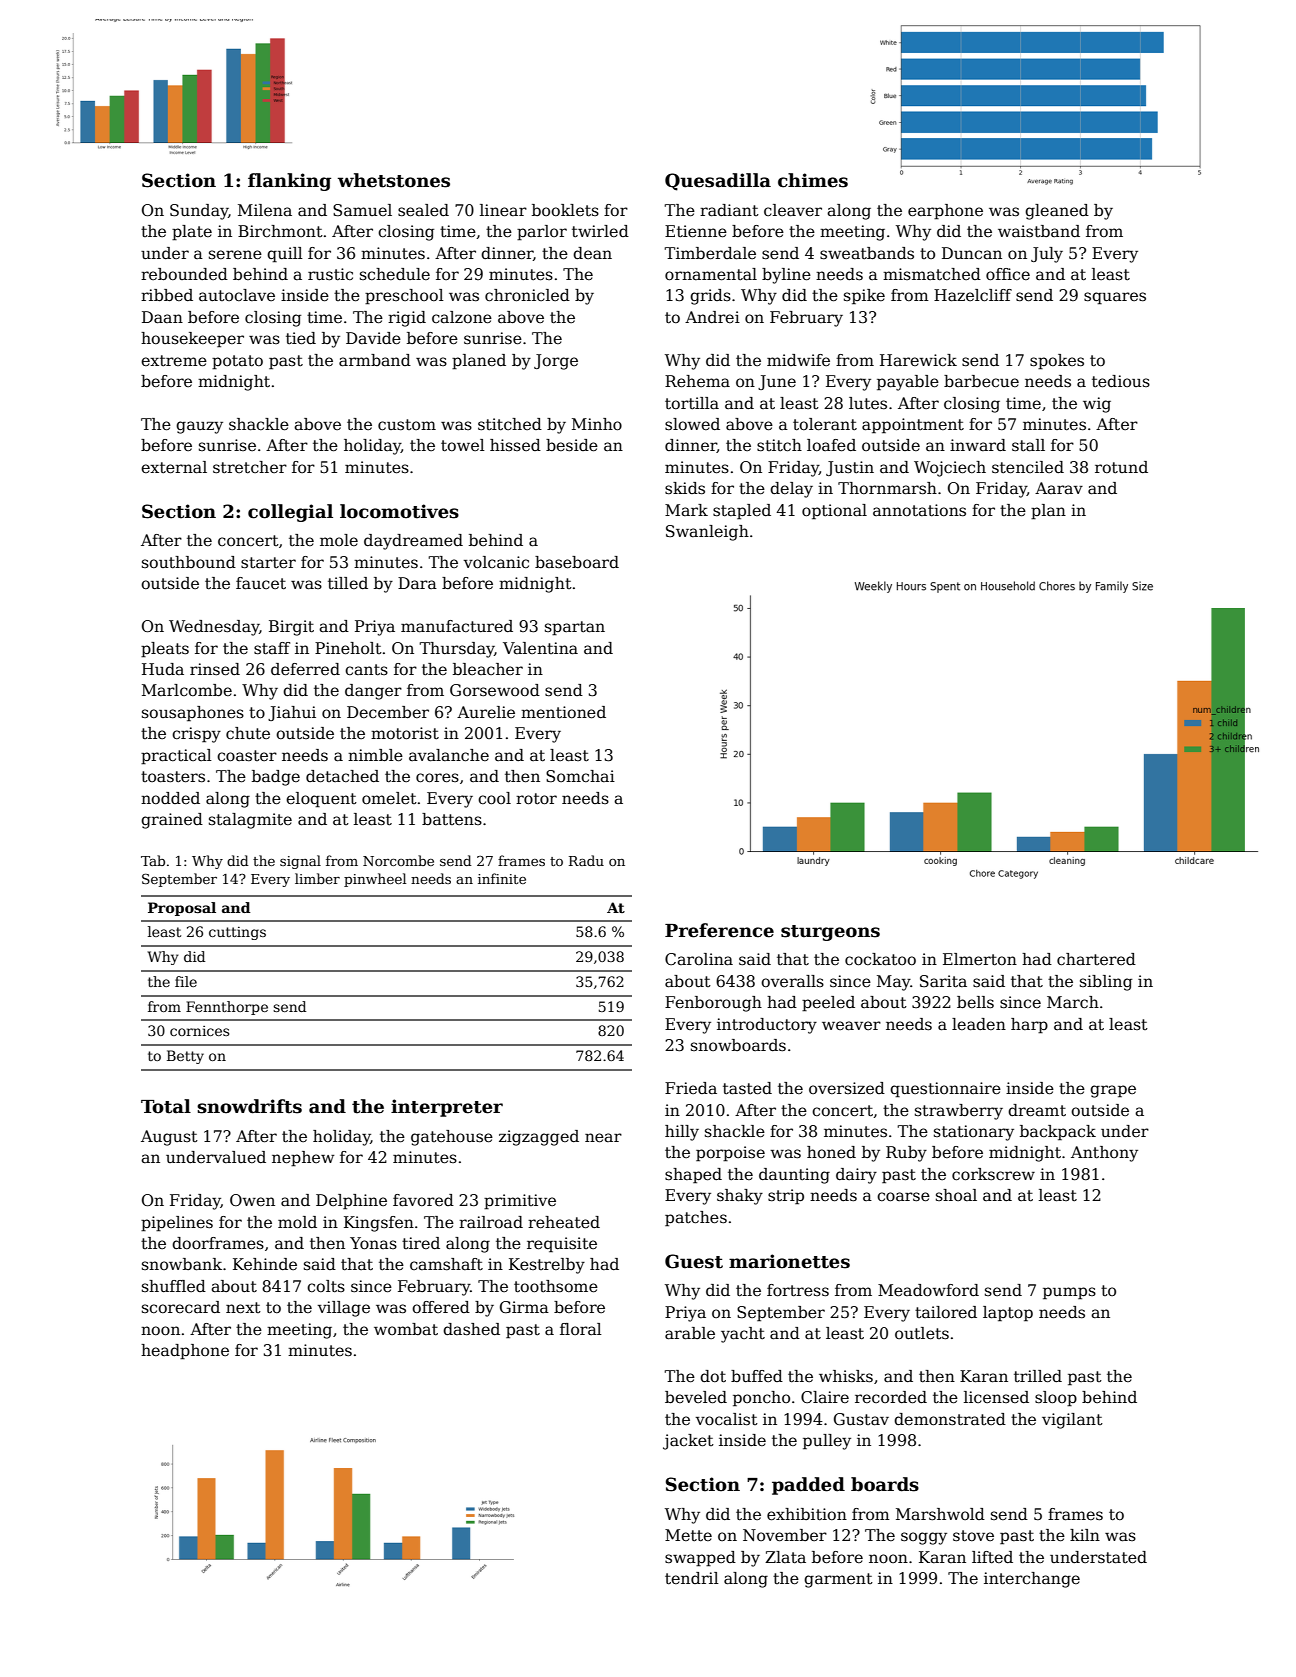 The width and height of the screenshot is (1296, 1677). I want to click on annotations, so click(919, 510).
